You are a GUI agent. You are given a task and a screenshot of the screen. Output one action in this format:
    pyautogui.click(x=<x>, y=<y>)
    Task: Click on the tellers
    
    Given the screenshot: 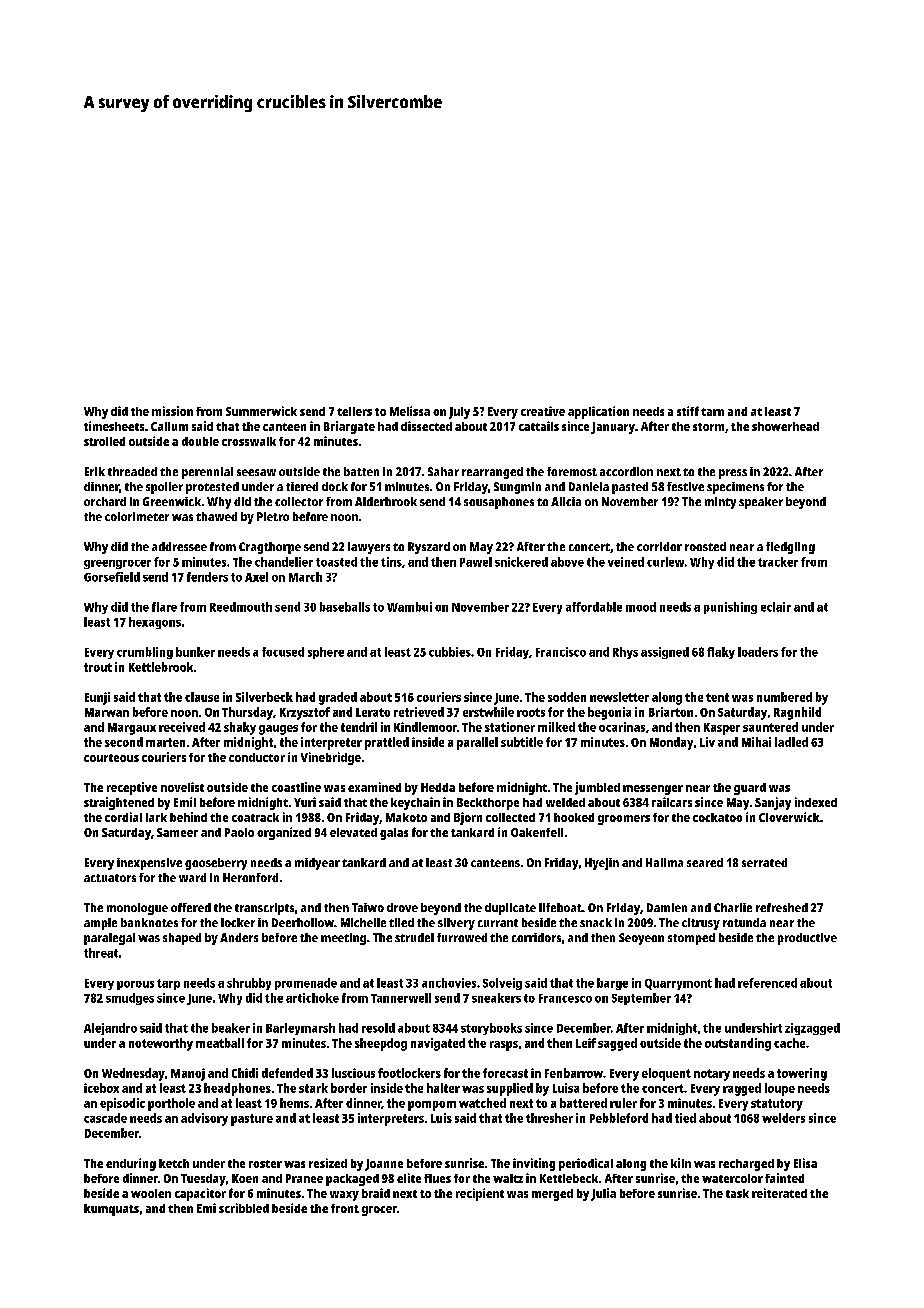 What is the action you would take?
    pyautogui.click(x=354, y=411)
